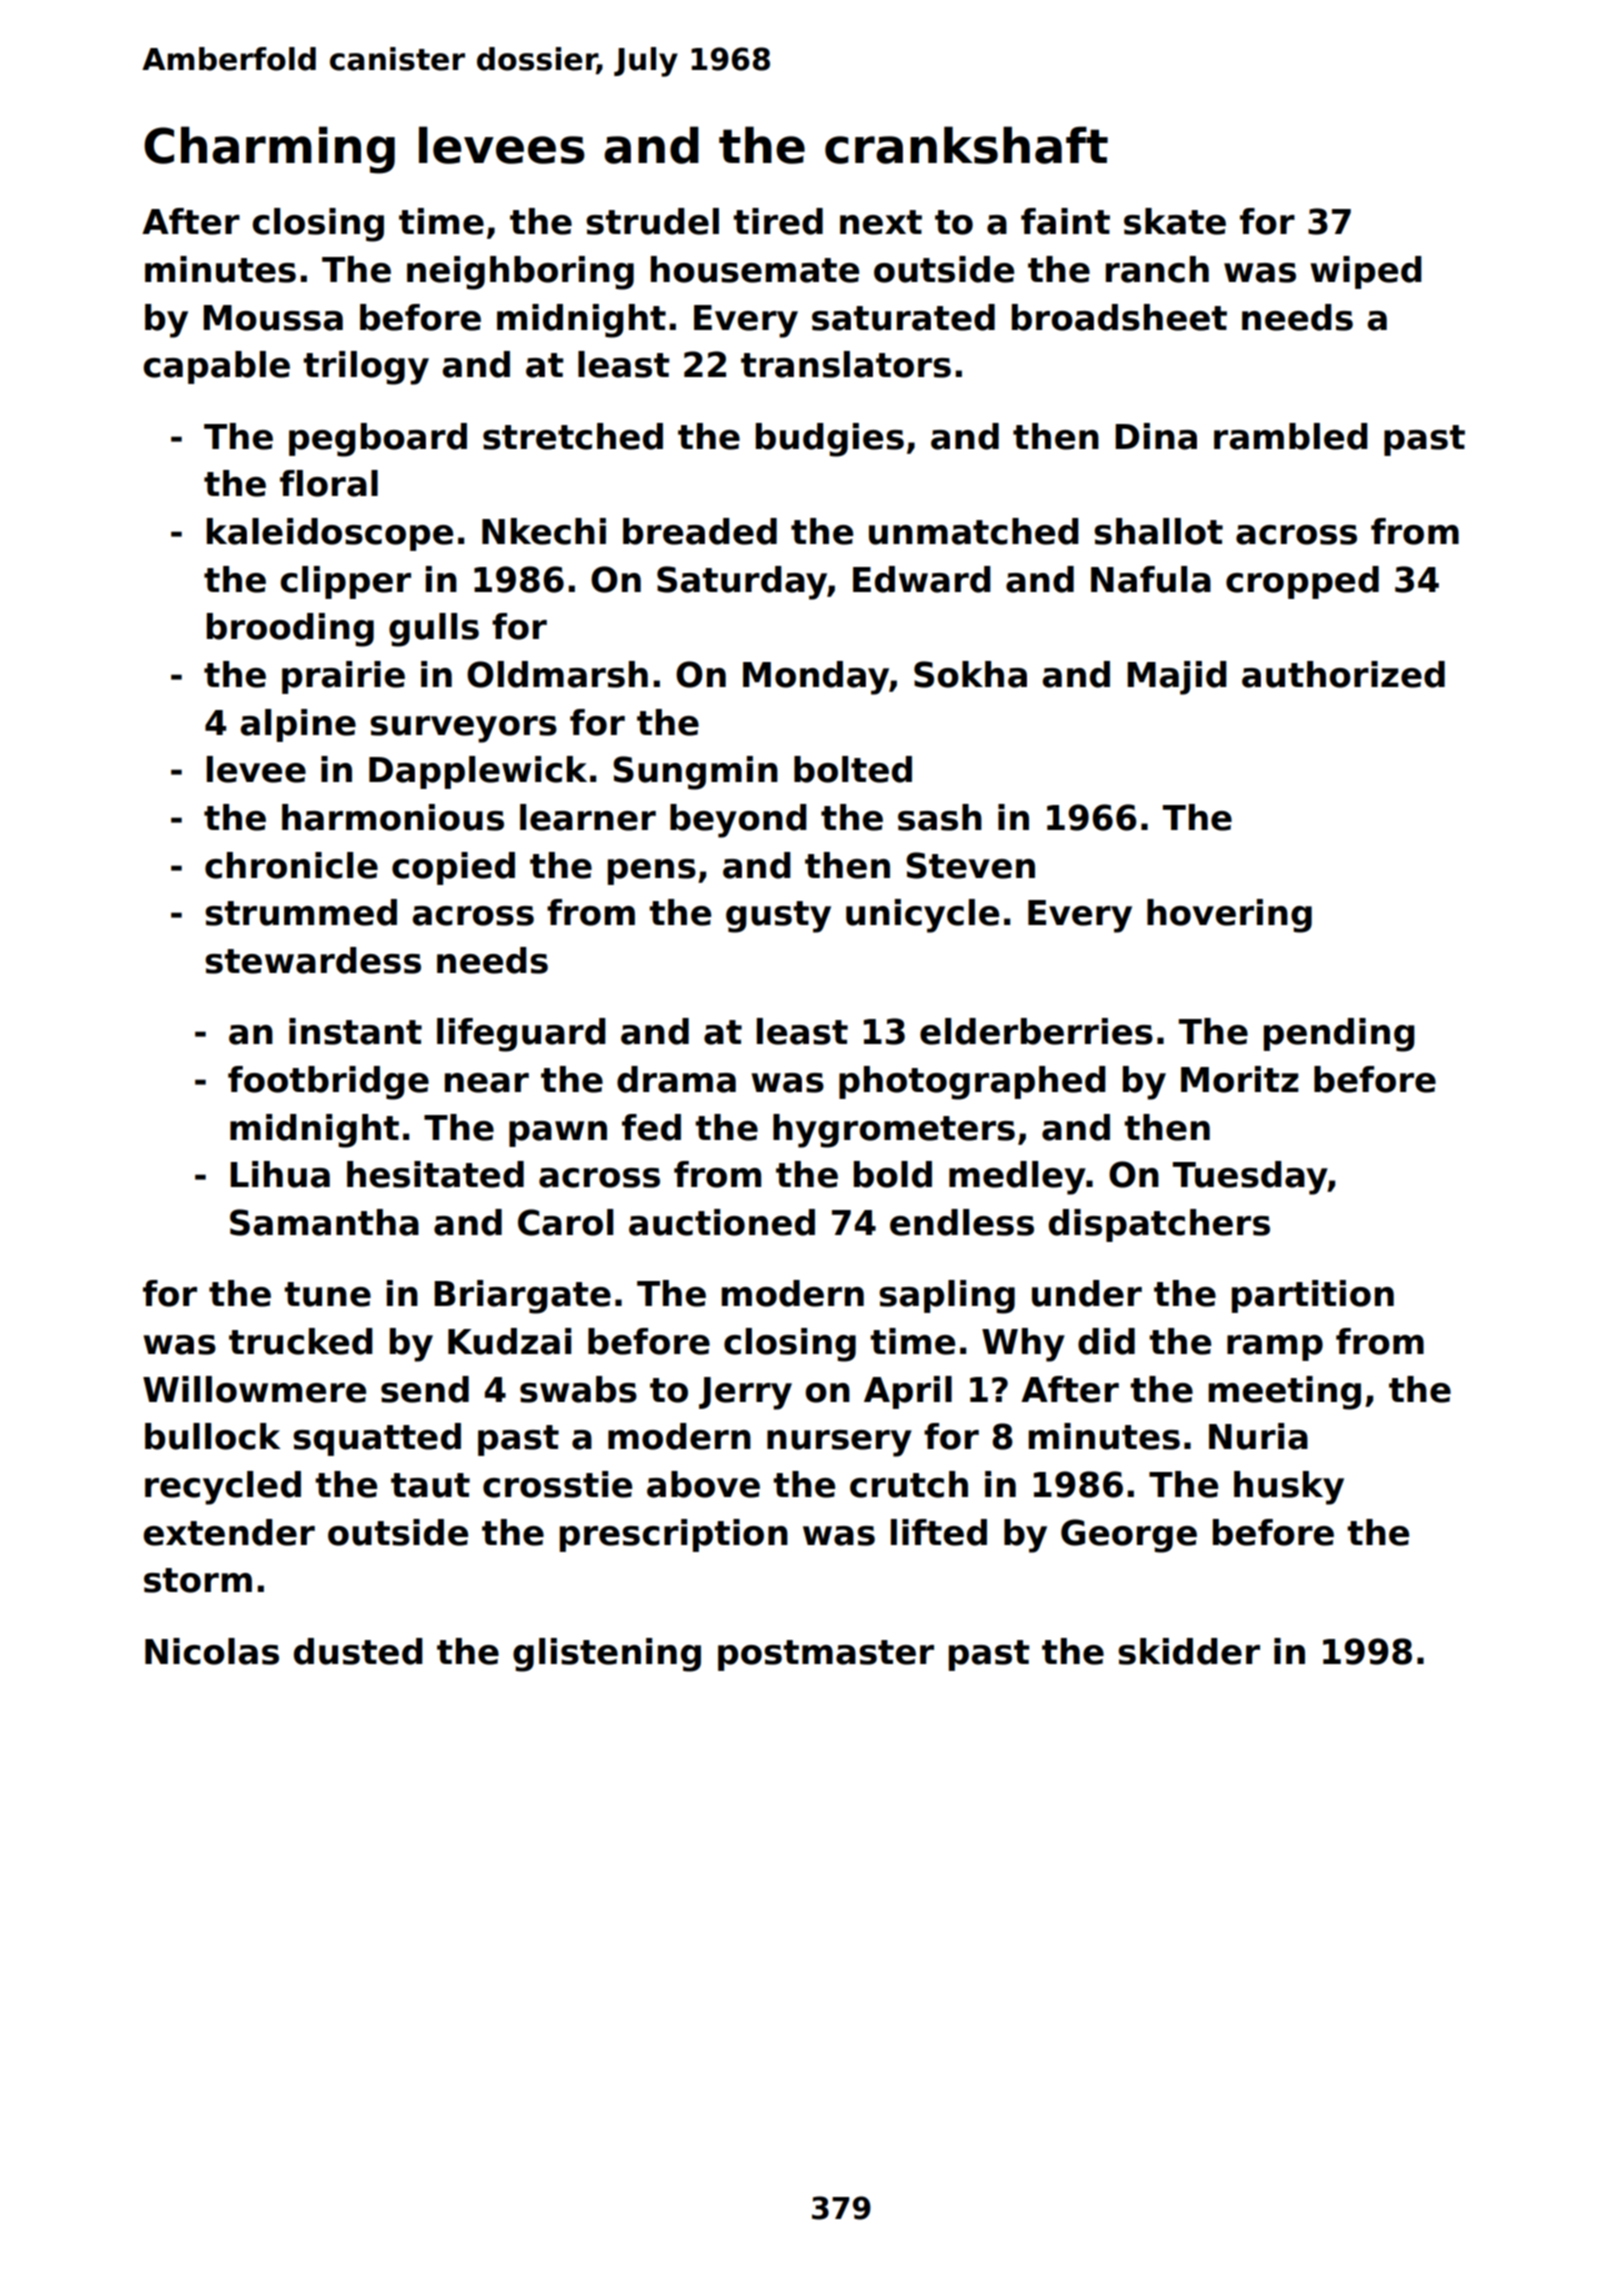  I want to click on stretched, so click(573, 436).
